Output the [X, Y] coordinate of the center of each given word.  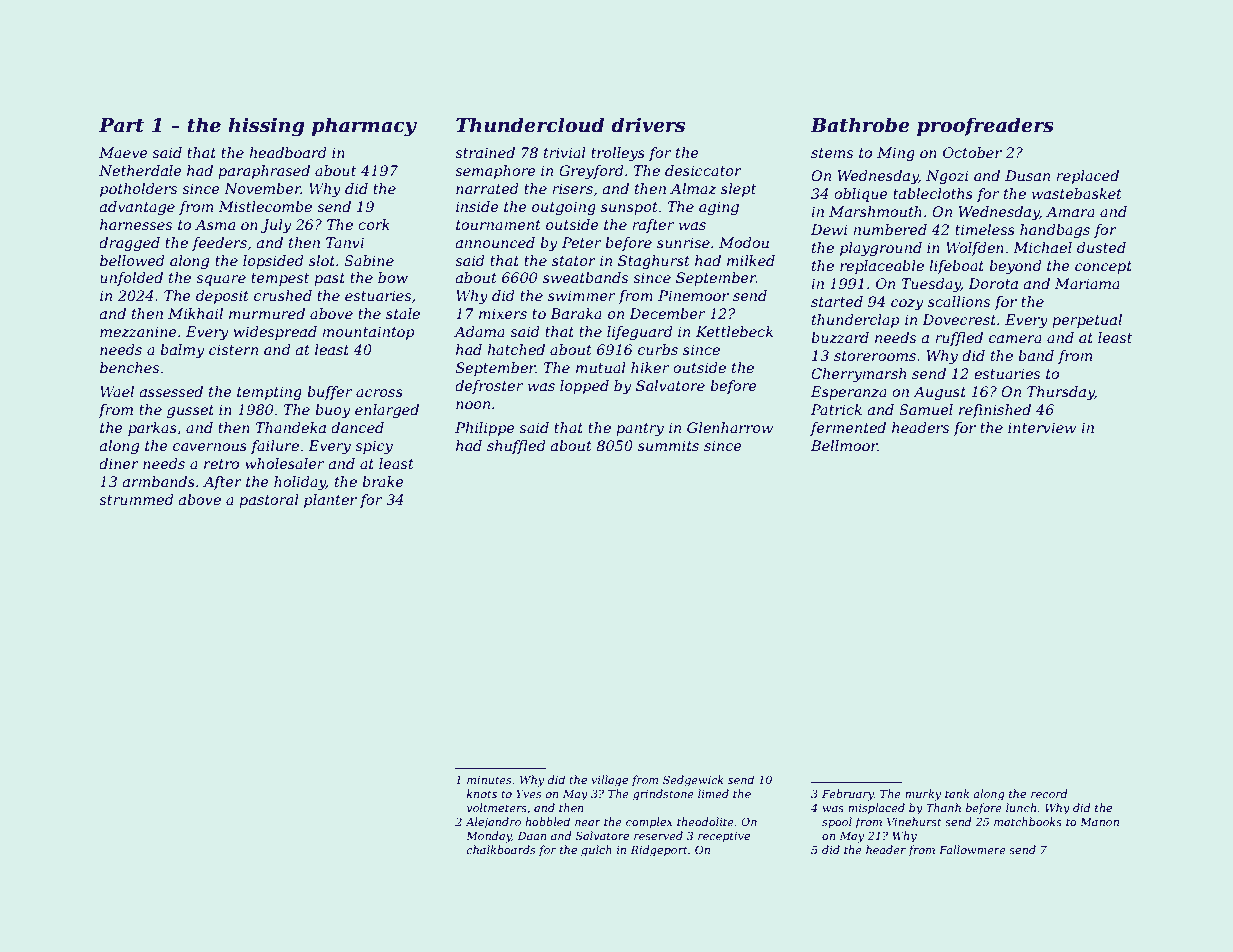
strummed [136, 499]
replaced [1087, 177]
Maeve [123, 152]
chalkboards [501, 849]
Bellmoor [844, 445]
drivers [648, 125]
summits [668, 445]
